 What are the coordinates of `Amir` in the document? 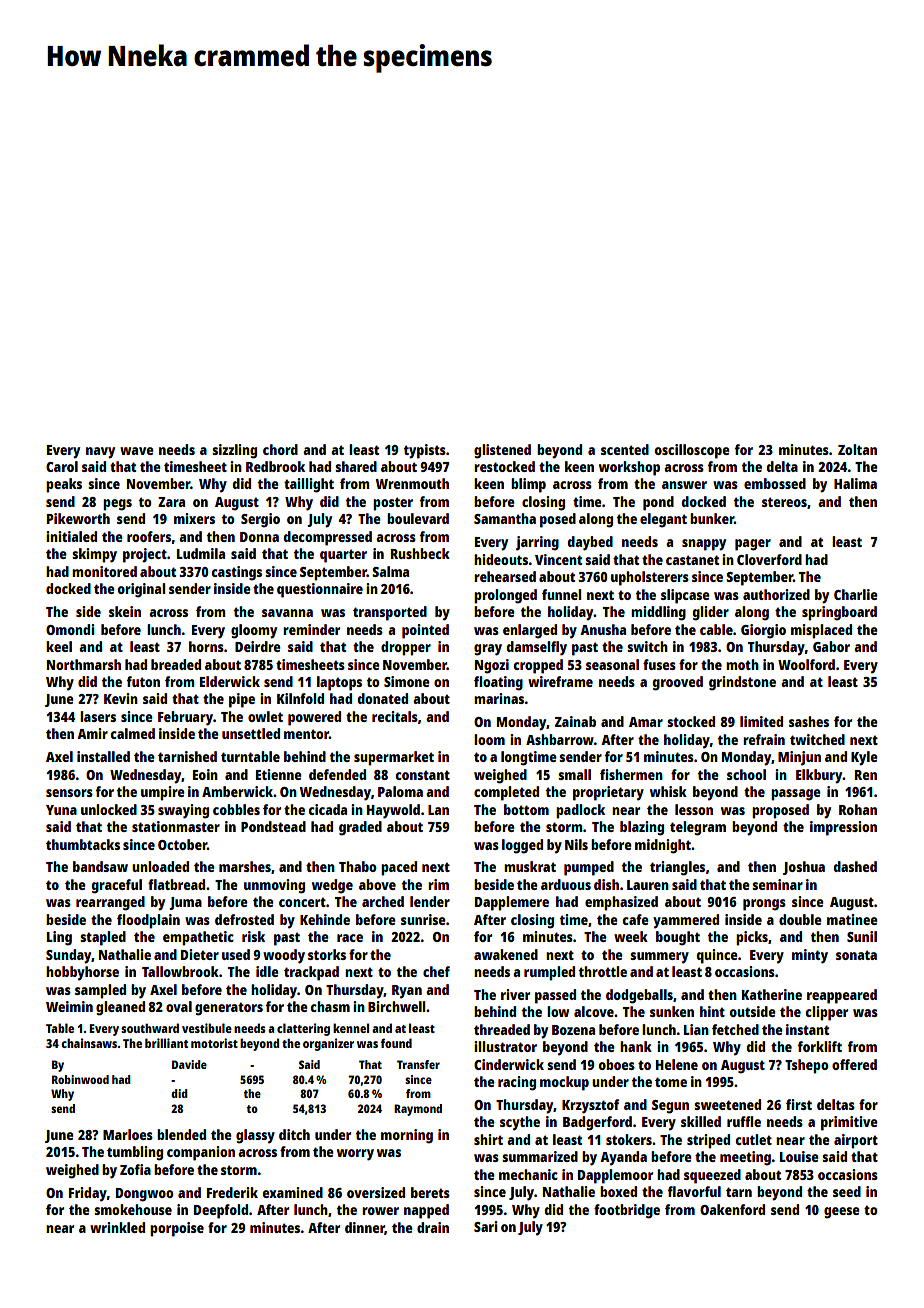 It's located at (92, 733).
